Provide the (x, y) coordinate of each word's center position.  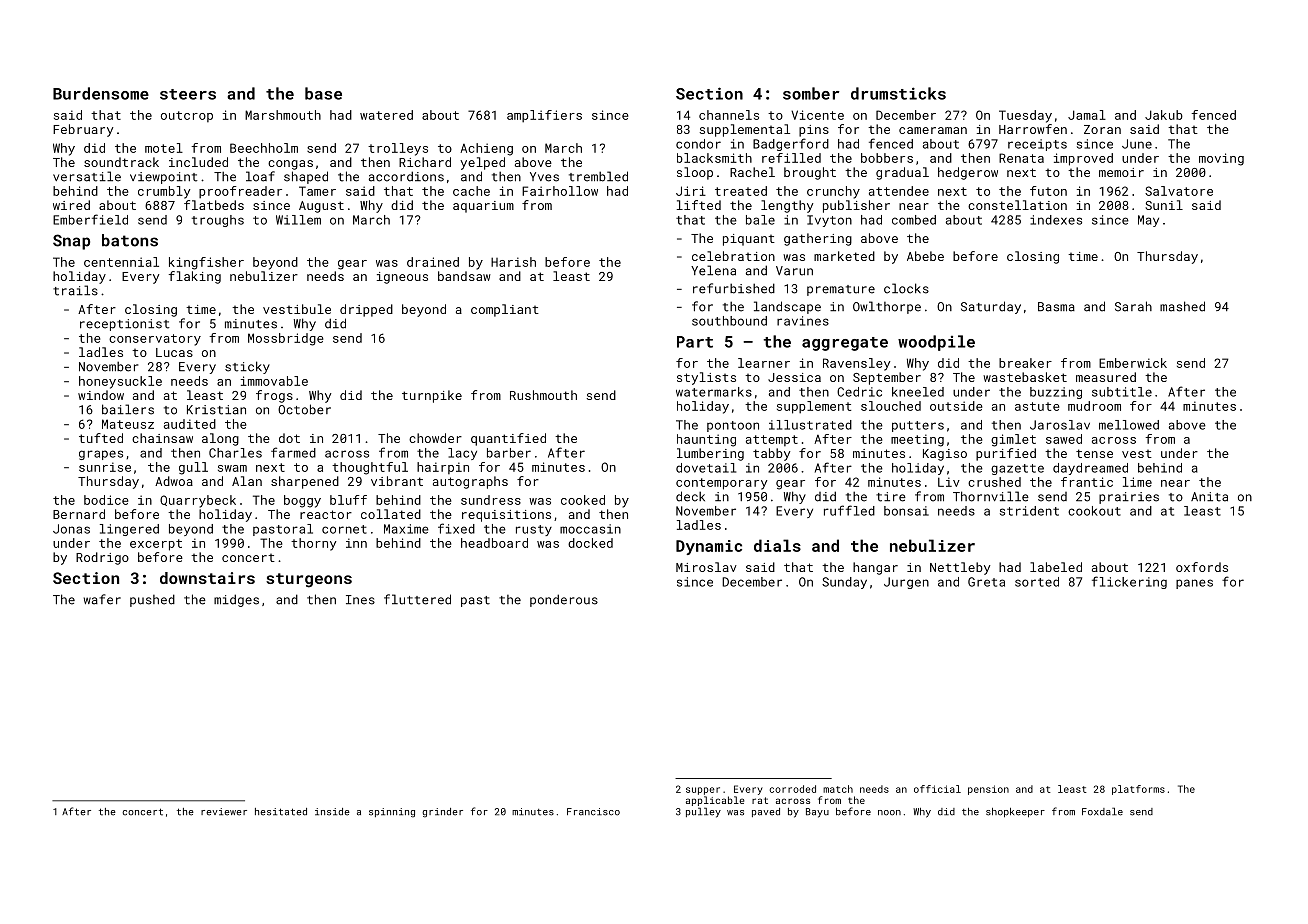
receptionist (125, 325)
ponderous (564, 600)
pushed (152, 600)
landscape (787, 307)
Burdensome (101, 93)
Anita (1209, 497)
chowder (435, 438)
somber (811, 93)
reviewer (224, 812)
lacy (462, 454)
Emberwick (1133, 363)
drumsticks (898, 93)
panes (1194, 584)
